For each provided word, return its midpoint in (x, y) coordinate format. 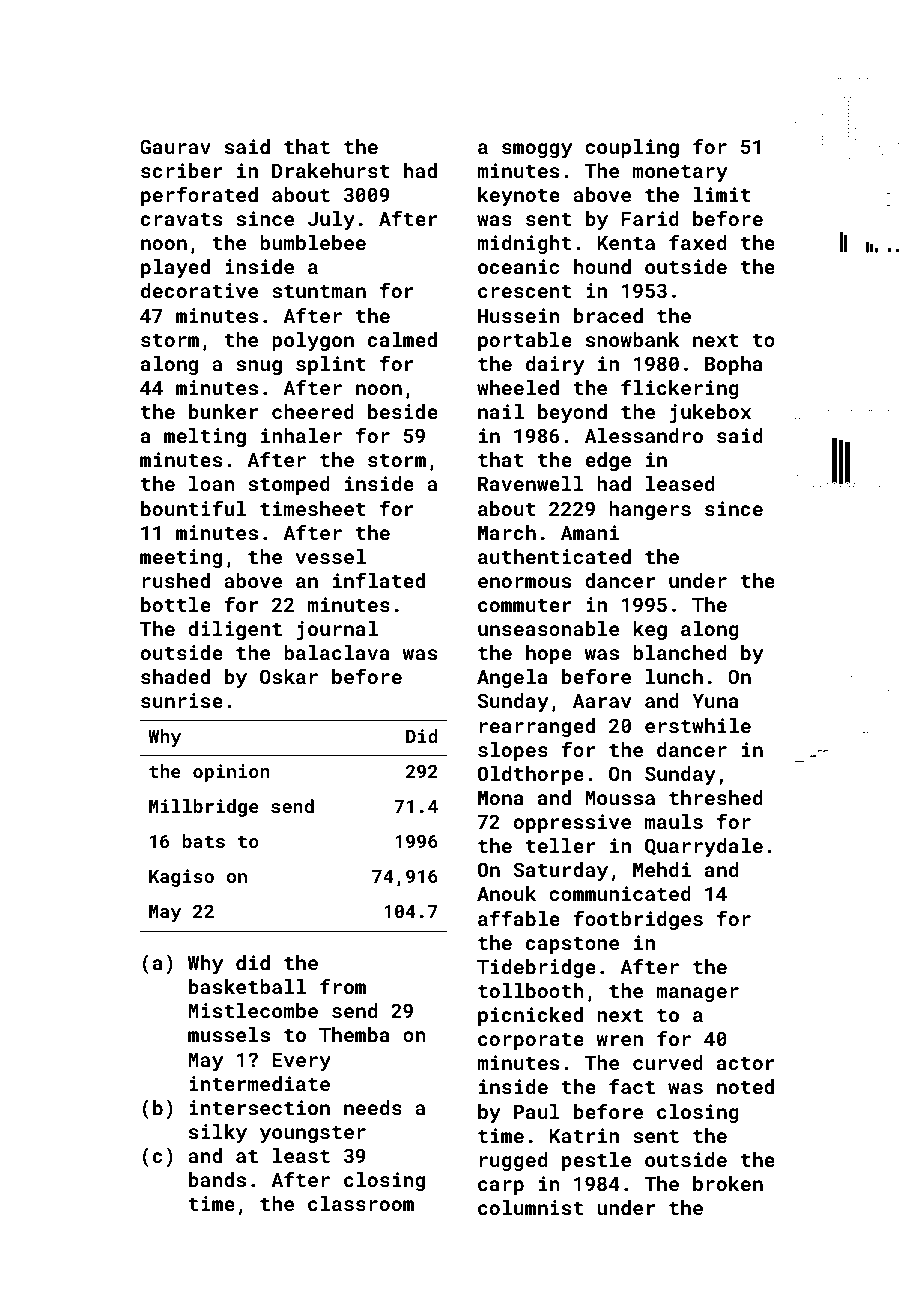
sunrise (182, 700)
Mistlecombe (253, 1010)
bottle (176, 604)
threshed (715, 797)
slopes (513, 751)
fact (632, 1086)
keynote (519, 196)
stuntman (319, 291)
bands (217, 1179)
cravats (181, 219)
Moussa (620, 798)
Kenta (626, 243)
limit (722, 194)
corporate (531, 1041)
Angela (512, 678)
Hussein (519, 315)
